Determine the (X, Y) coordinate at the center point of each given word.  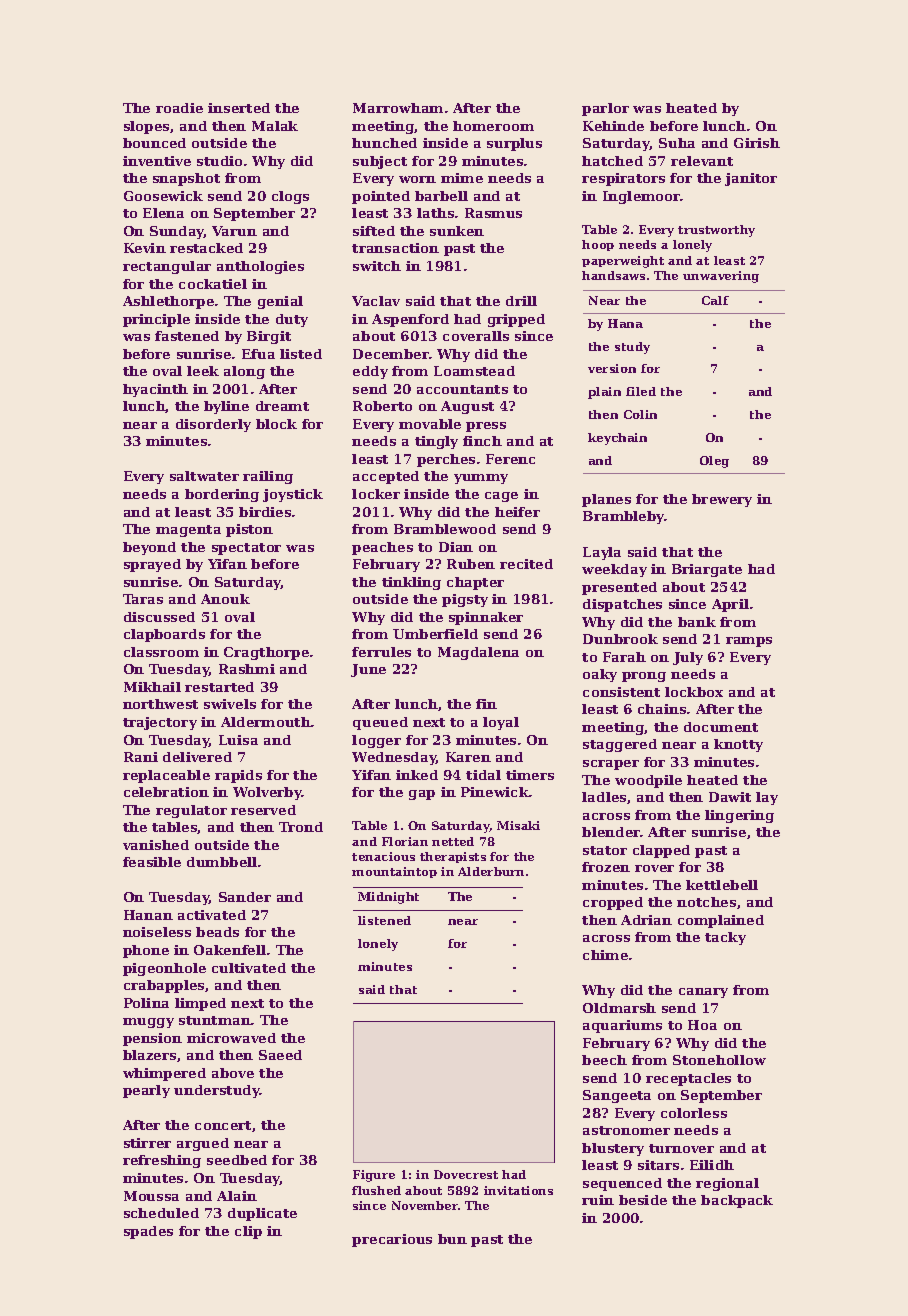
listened (384, 920)
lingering (739, 816)
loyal (501, 723)
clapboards (164, 635)
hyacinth (155, 390)
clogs (290, 197)
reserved (263, 810)
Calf (715, 300)
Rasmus (493, 213)
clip (248, 1232)
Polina (146, 1003)
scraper (611, 765)
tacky (725, 938)
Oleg (714, 462)
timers (530, 775)
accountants (462, 389)
